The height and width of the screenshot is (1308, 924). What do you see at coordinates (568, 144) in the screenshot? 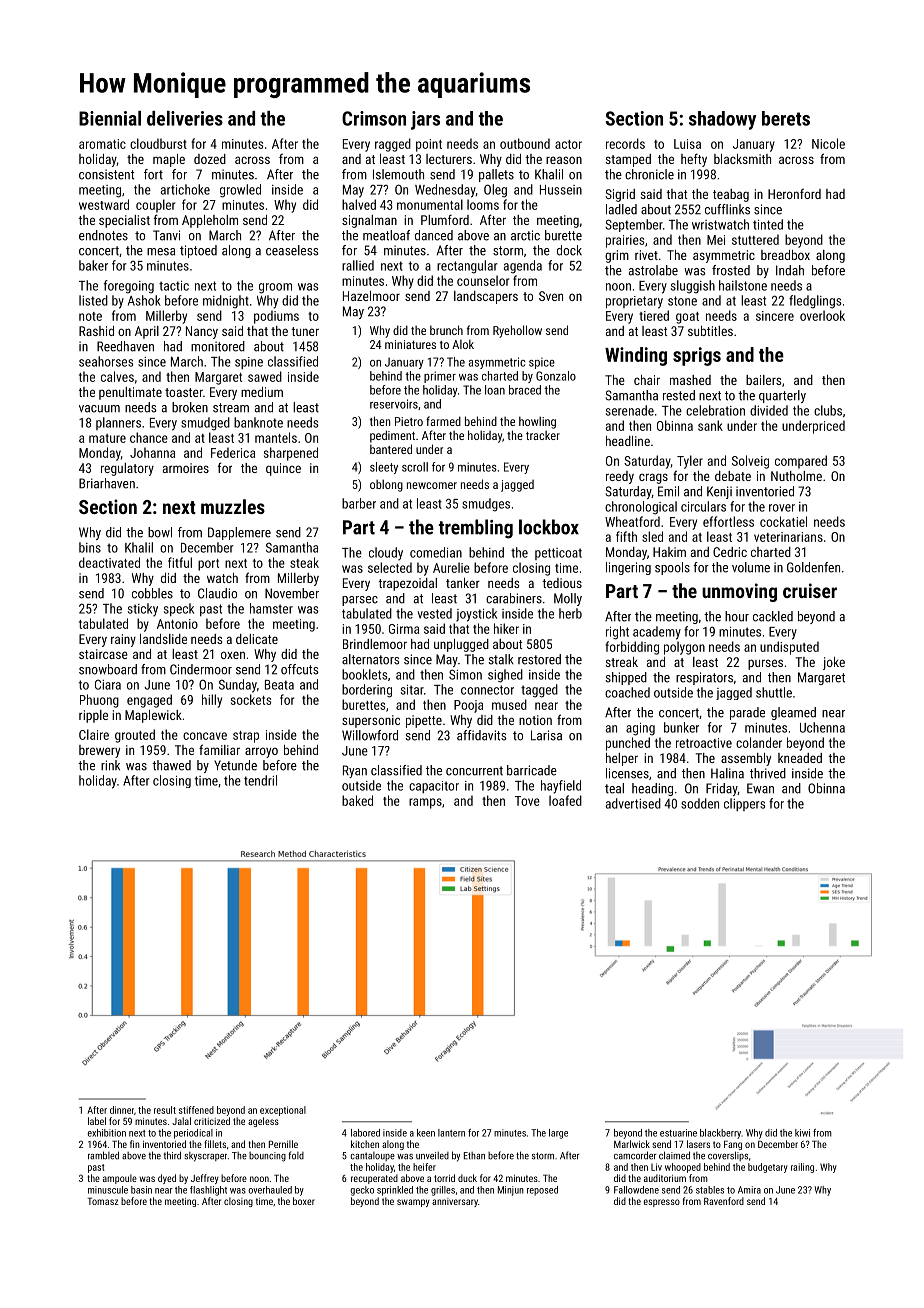
I see `actor` at bounding box center [568, 144].
